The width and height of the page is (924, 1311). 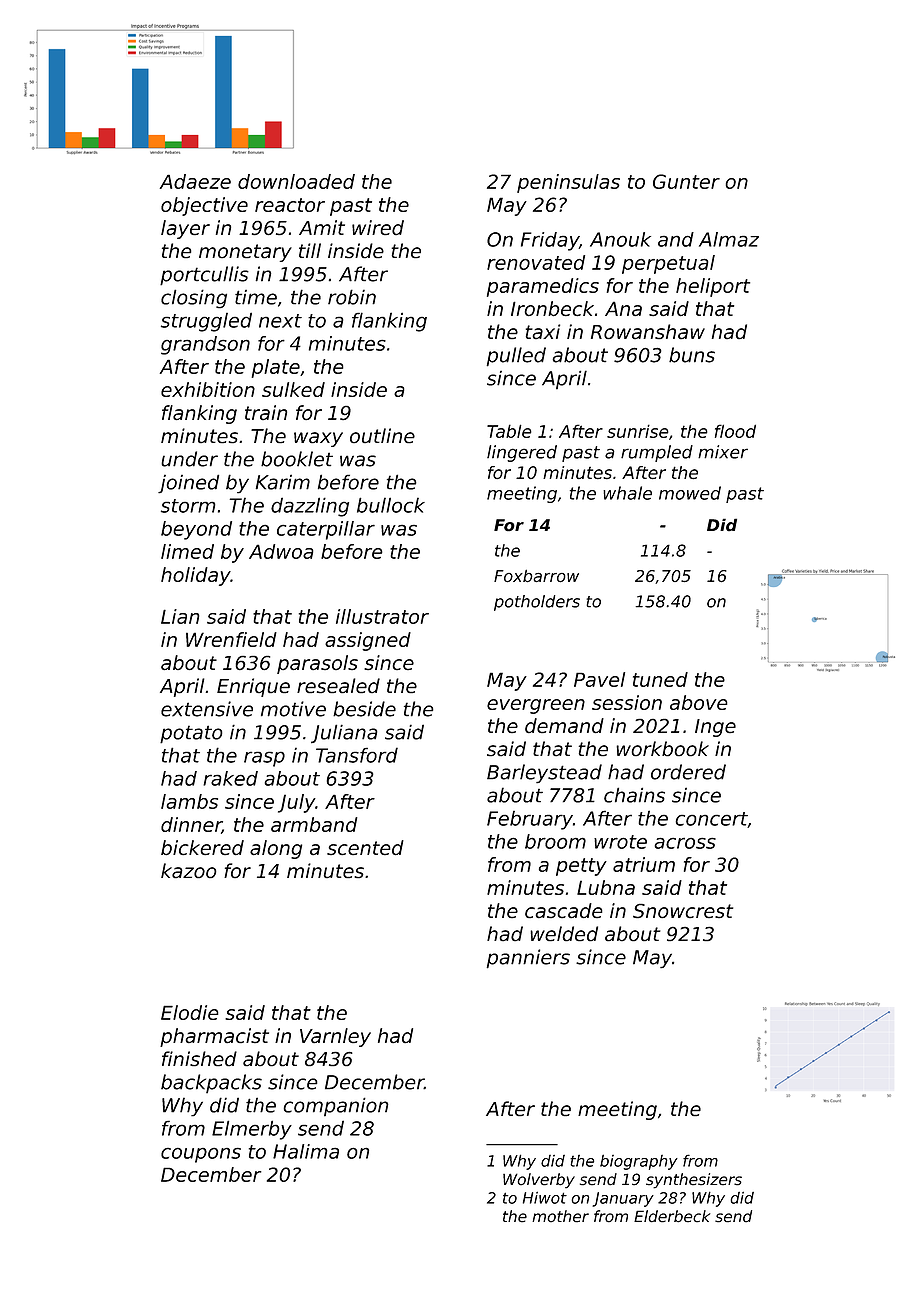 I want to click on Hiwot, so click(x=545, y=1197).
